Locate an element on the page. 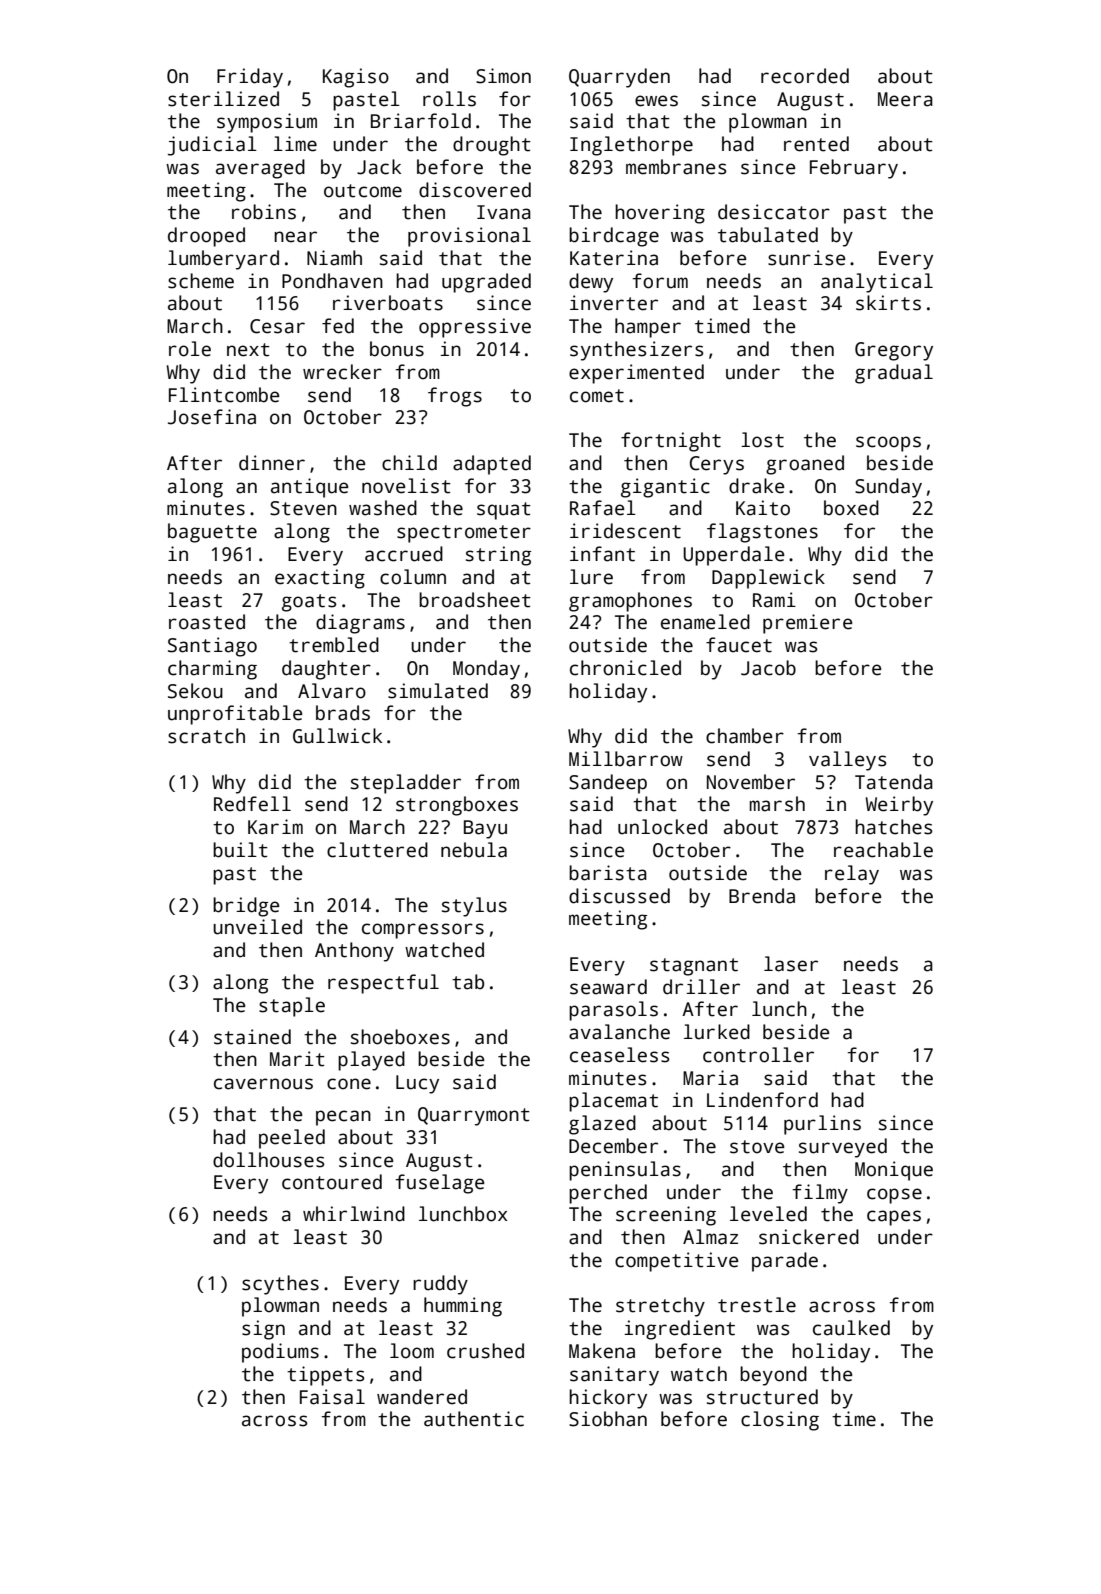 This document has width=1101, height=1594. dinner is located at coordinates (272, 463).
